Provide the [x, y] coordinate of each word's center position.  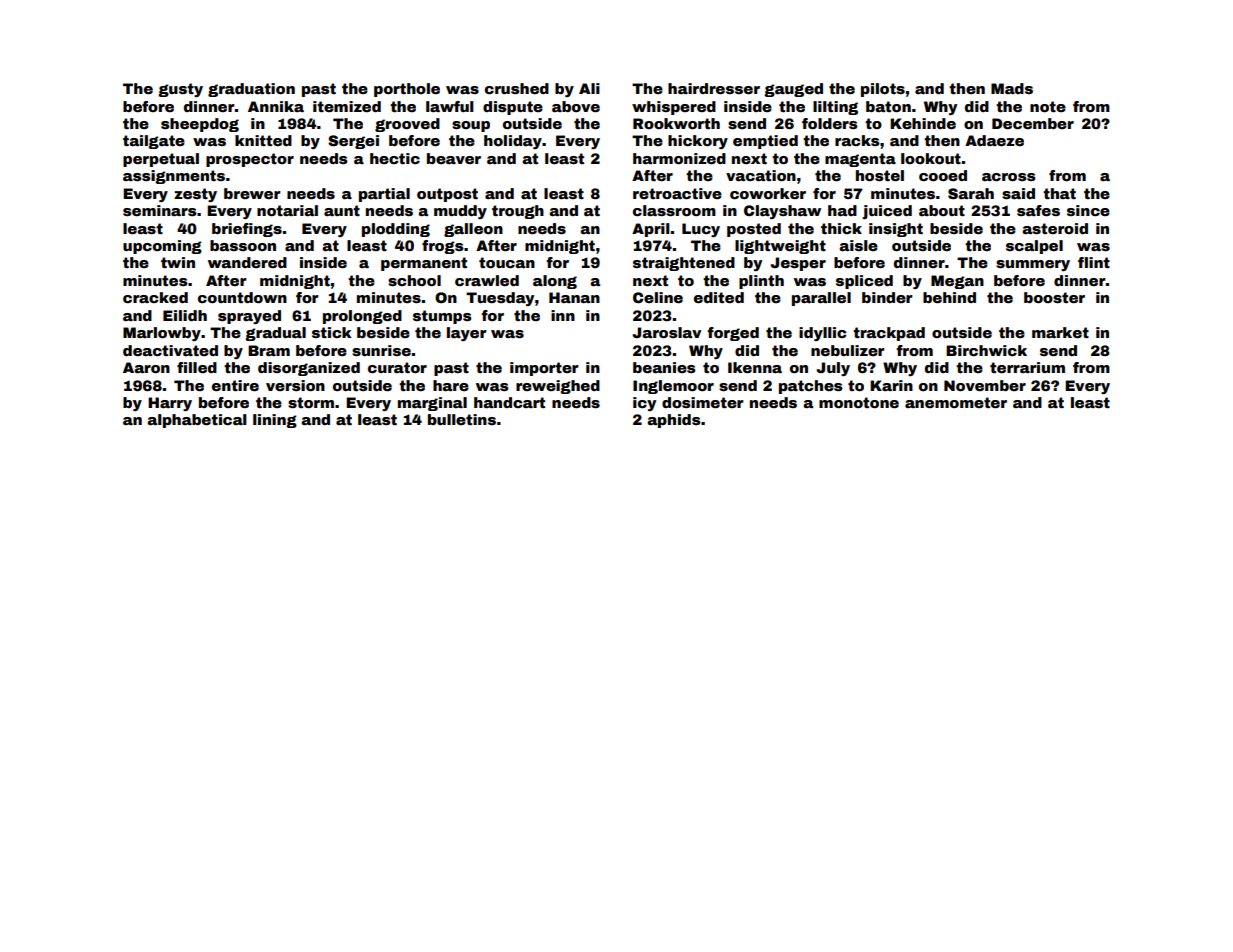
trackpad [889, 334]
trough [518, 212]
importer [544, 369]
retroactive [677, 193]
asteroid [1055, 228]
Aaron [146, 367]
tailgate [154, 142]
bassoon [243, 245]
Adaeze [994, 140]
